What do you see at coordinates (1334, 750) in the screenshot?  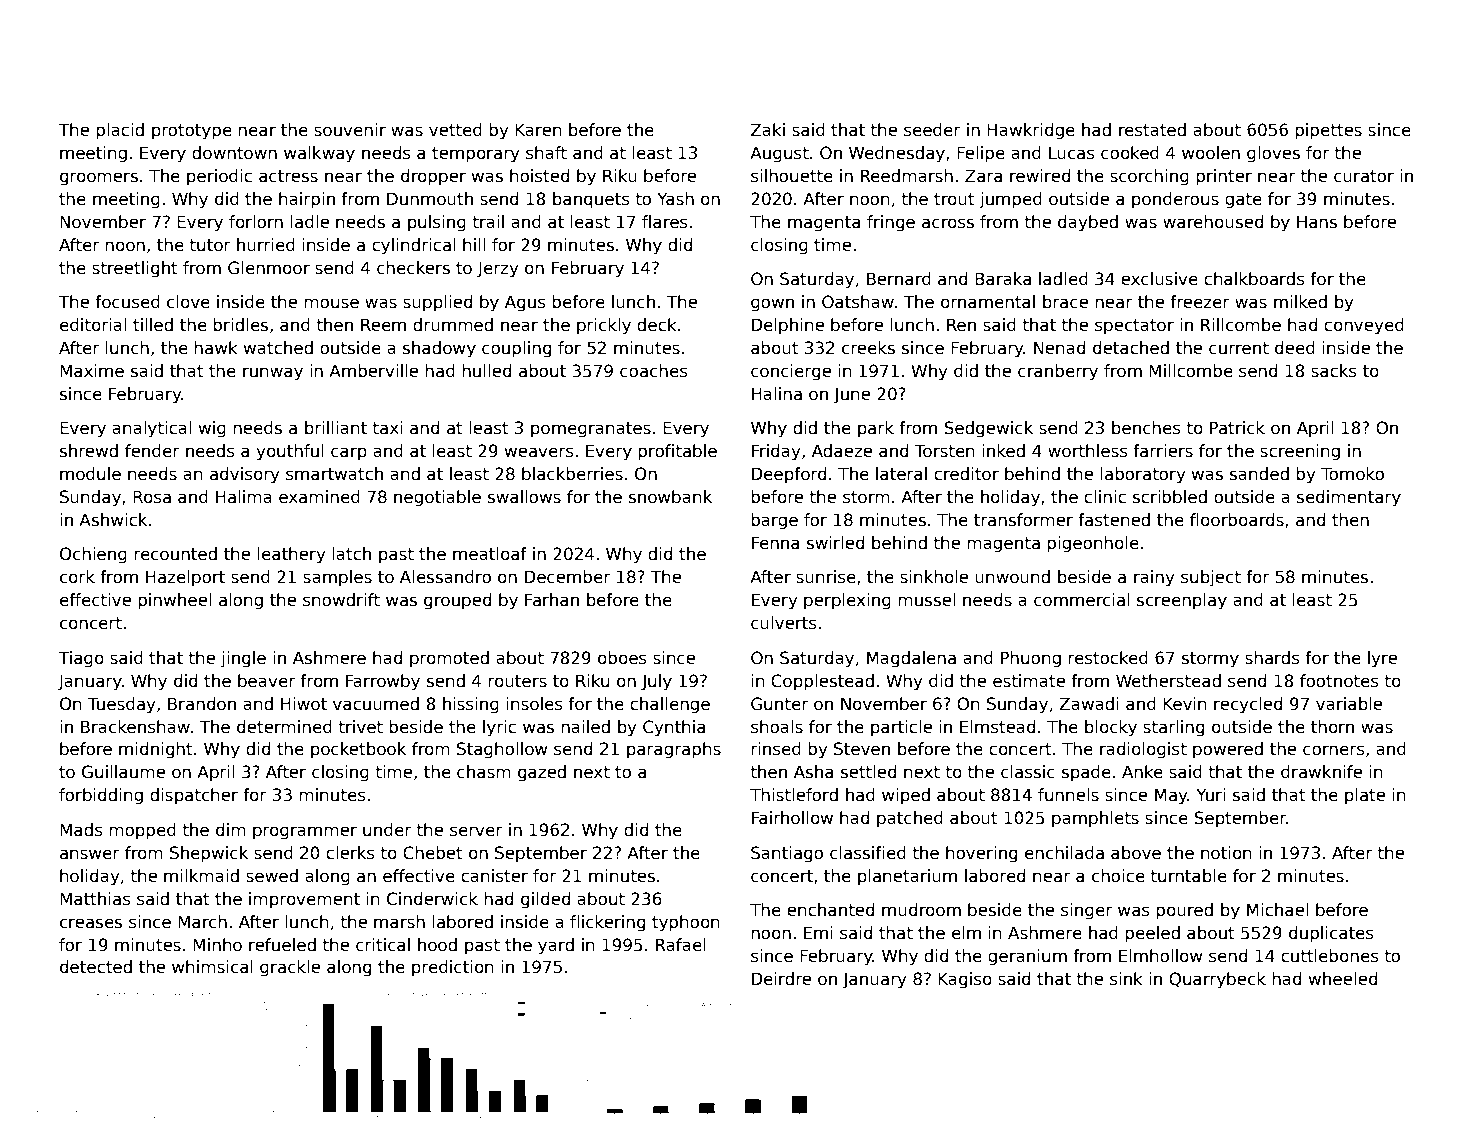 I see `corners` at bounding box center [1334, 750].
